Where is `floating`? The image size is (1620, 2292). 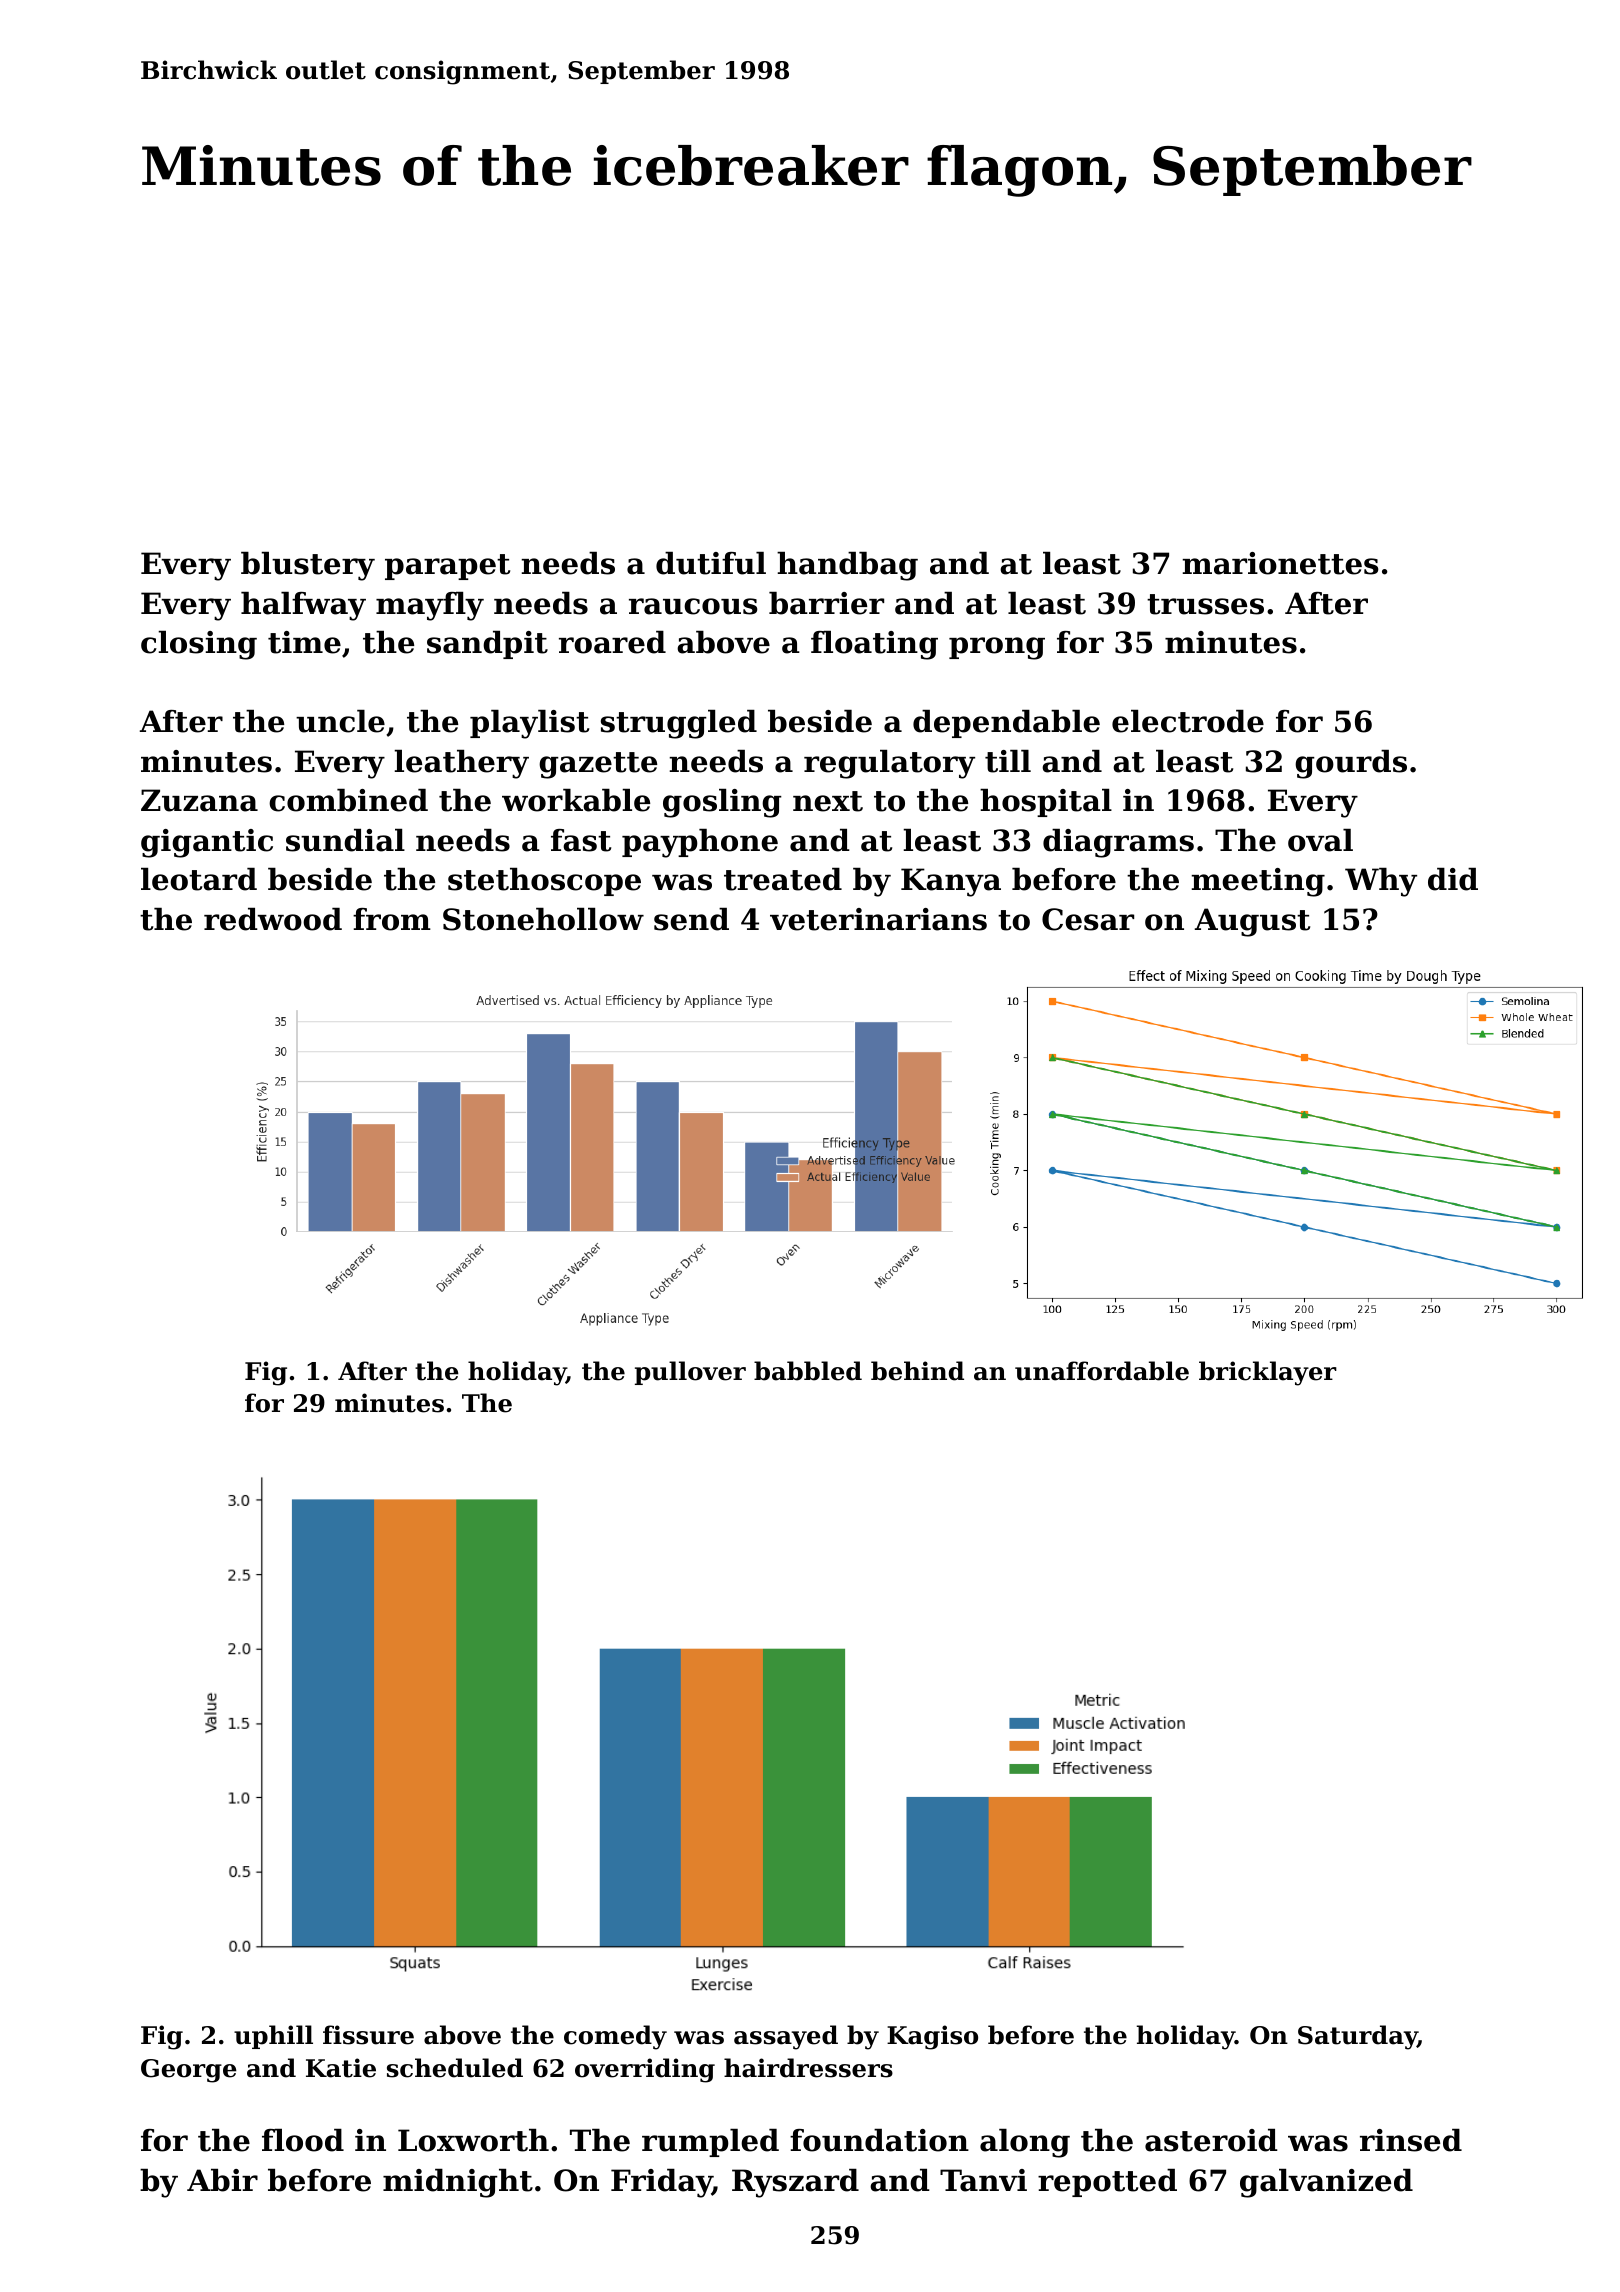 floating is located at coordinates (874, 645).
